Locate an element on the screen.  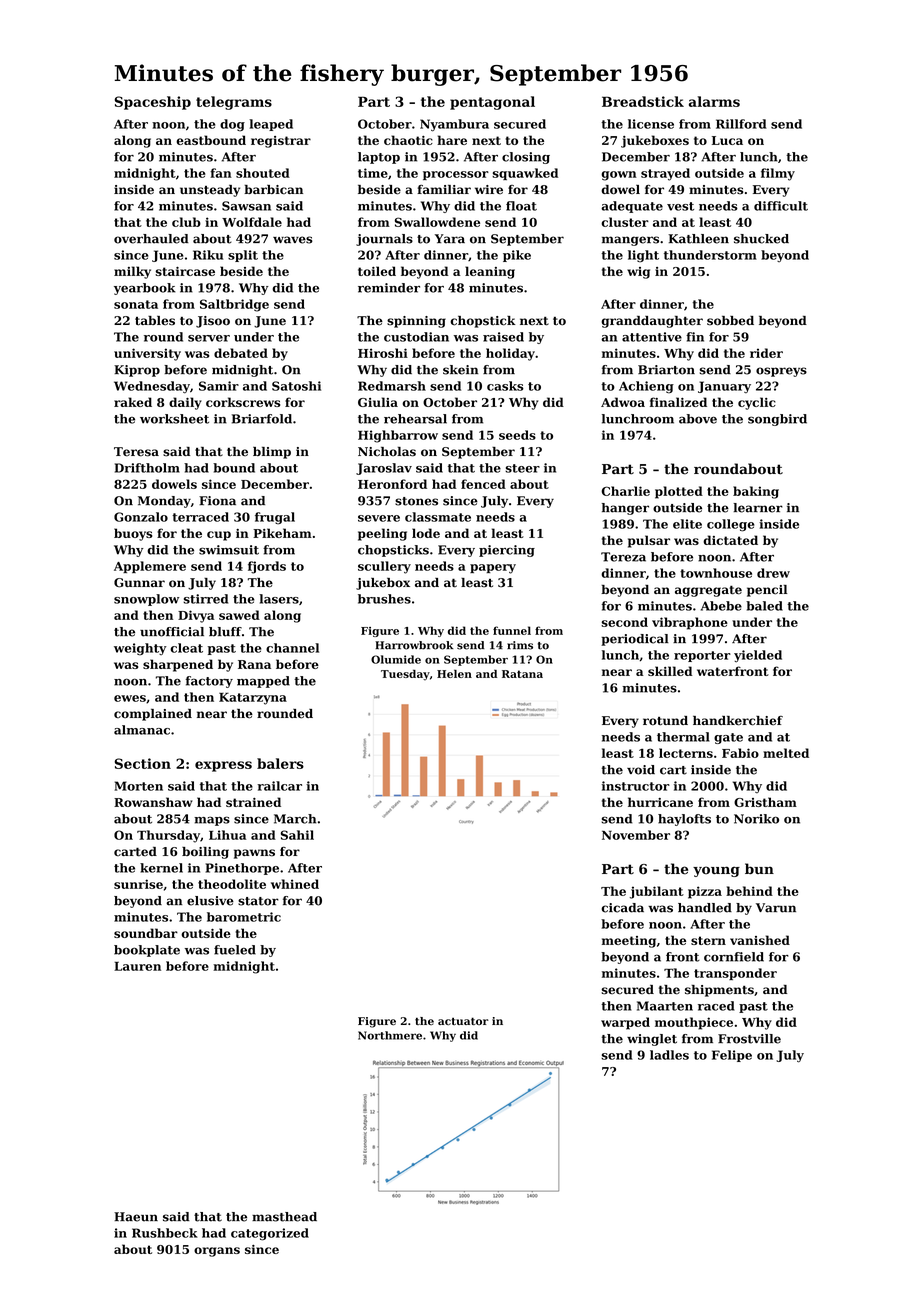
categorized is located at coordinates (270, 1234).
